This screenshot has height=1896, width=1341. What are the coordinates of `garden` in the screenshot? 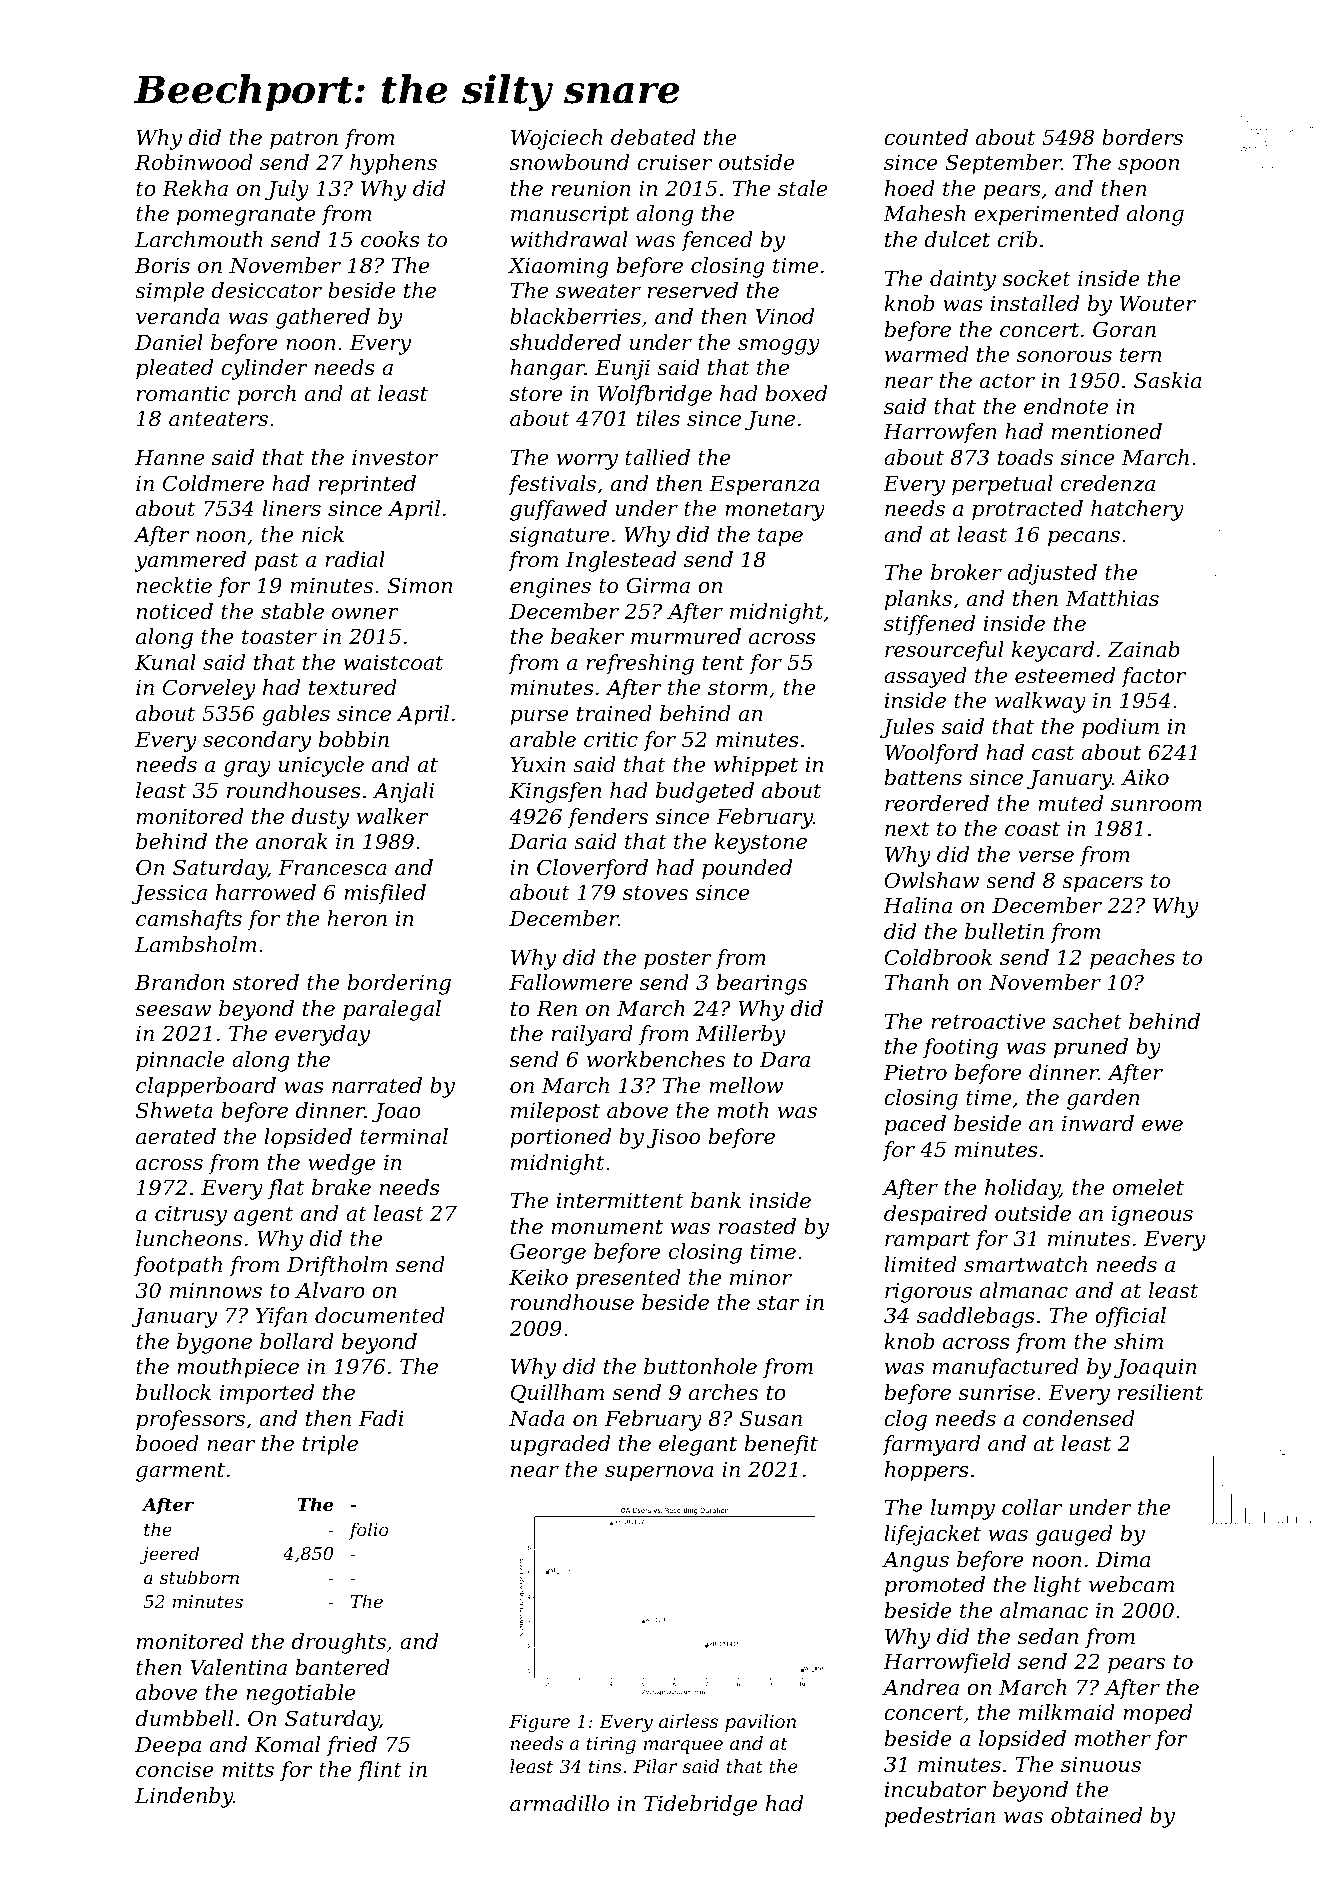 It's located at (1103, 1099).
